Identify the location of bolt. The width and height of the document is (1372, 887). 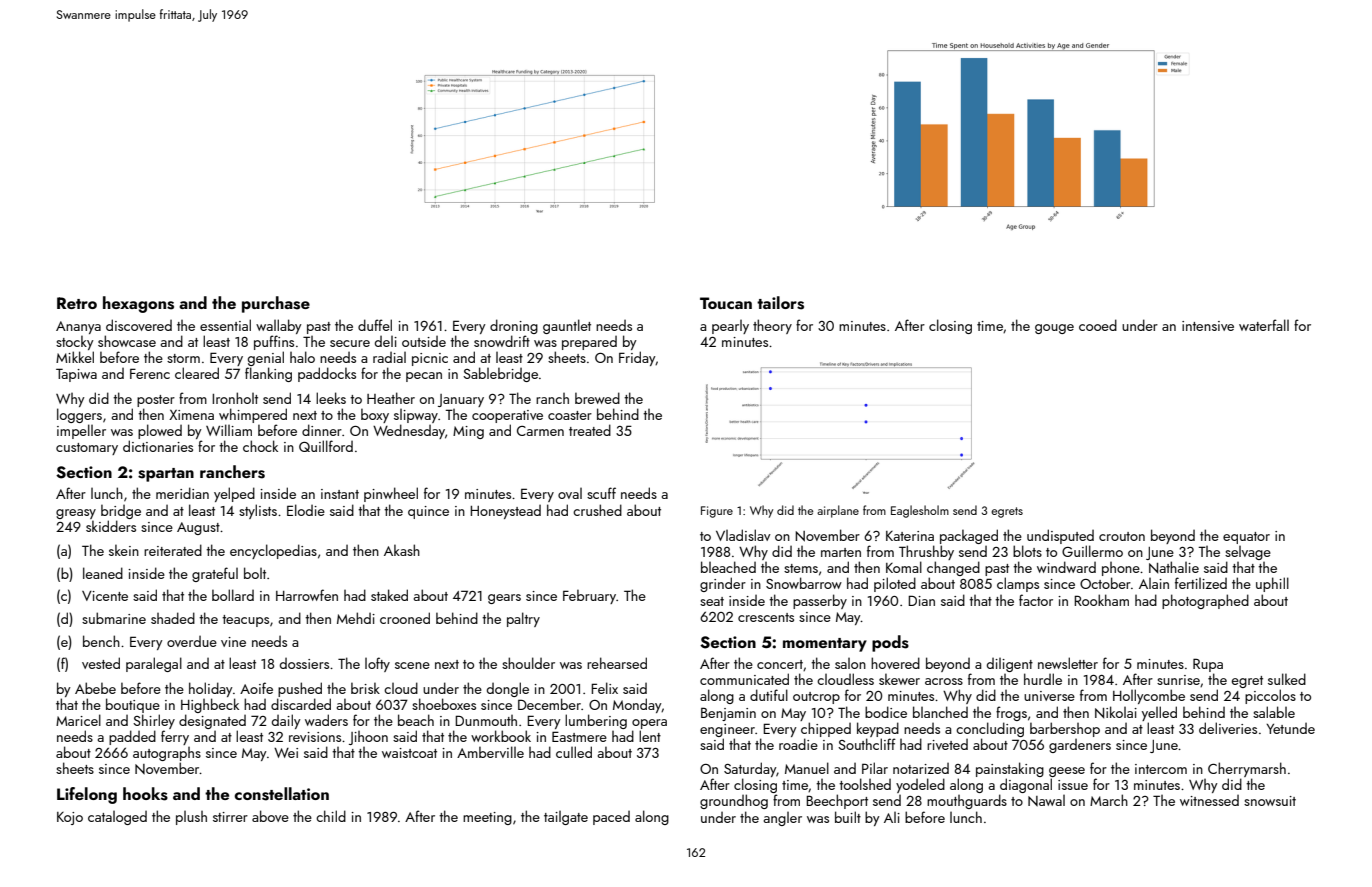
(255, 573).
